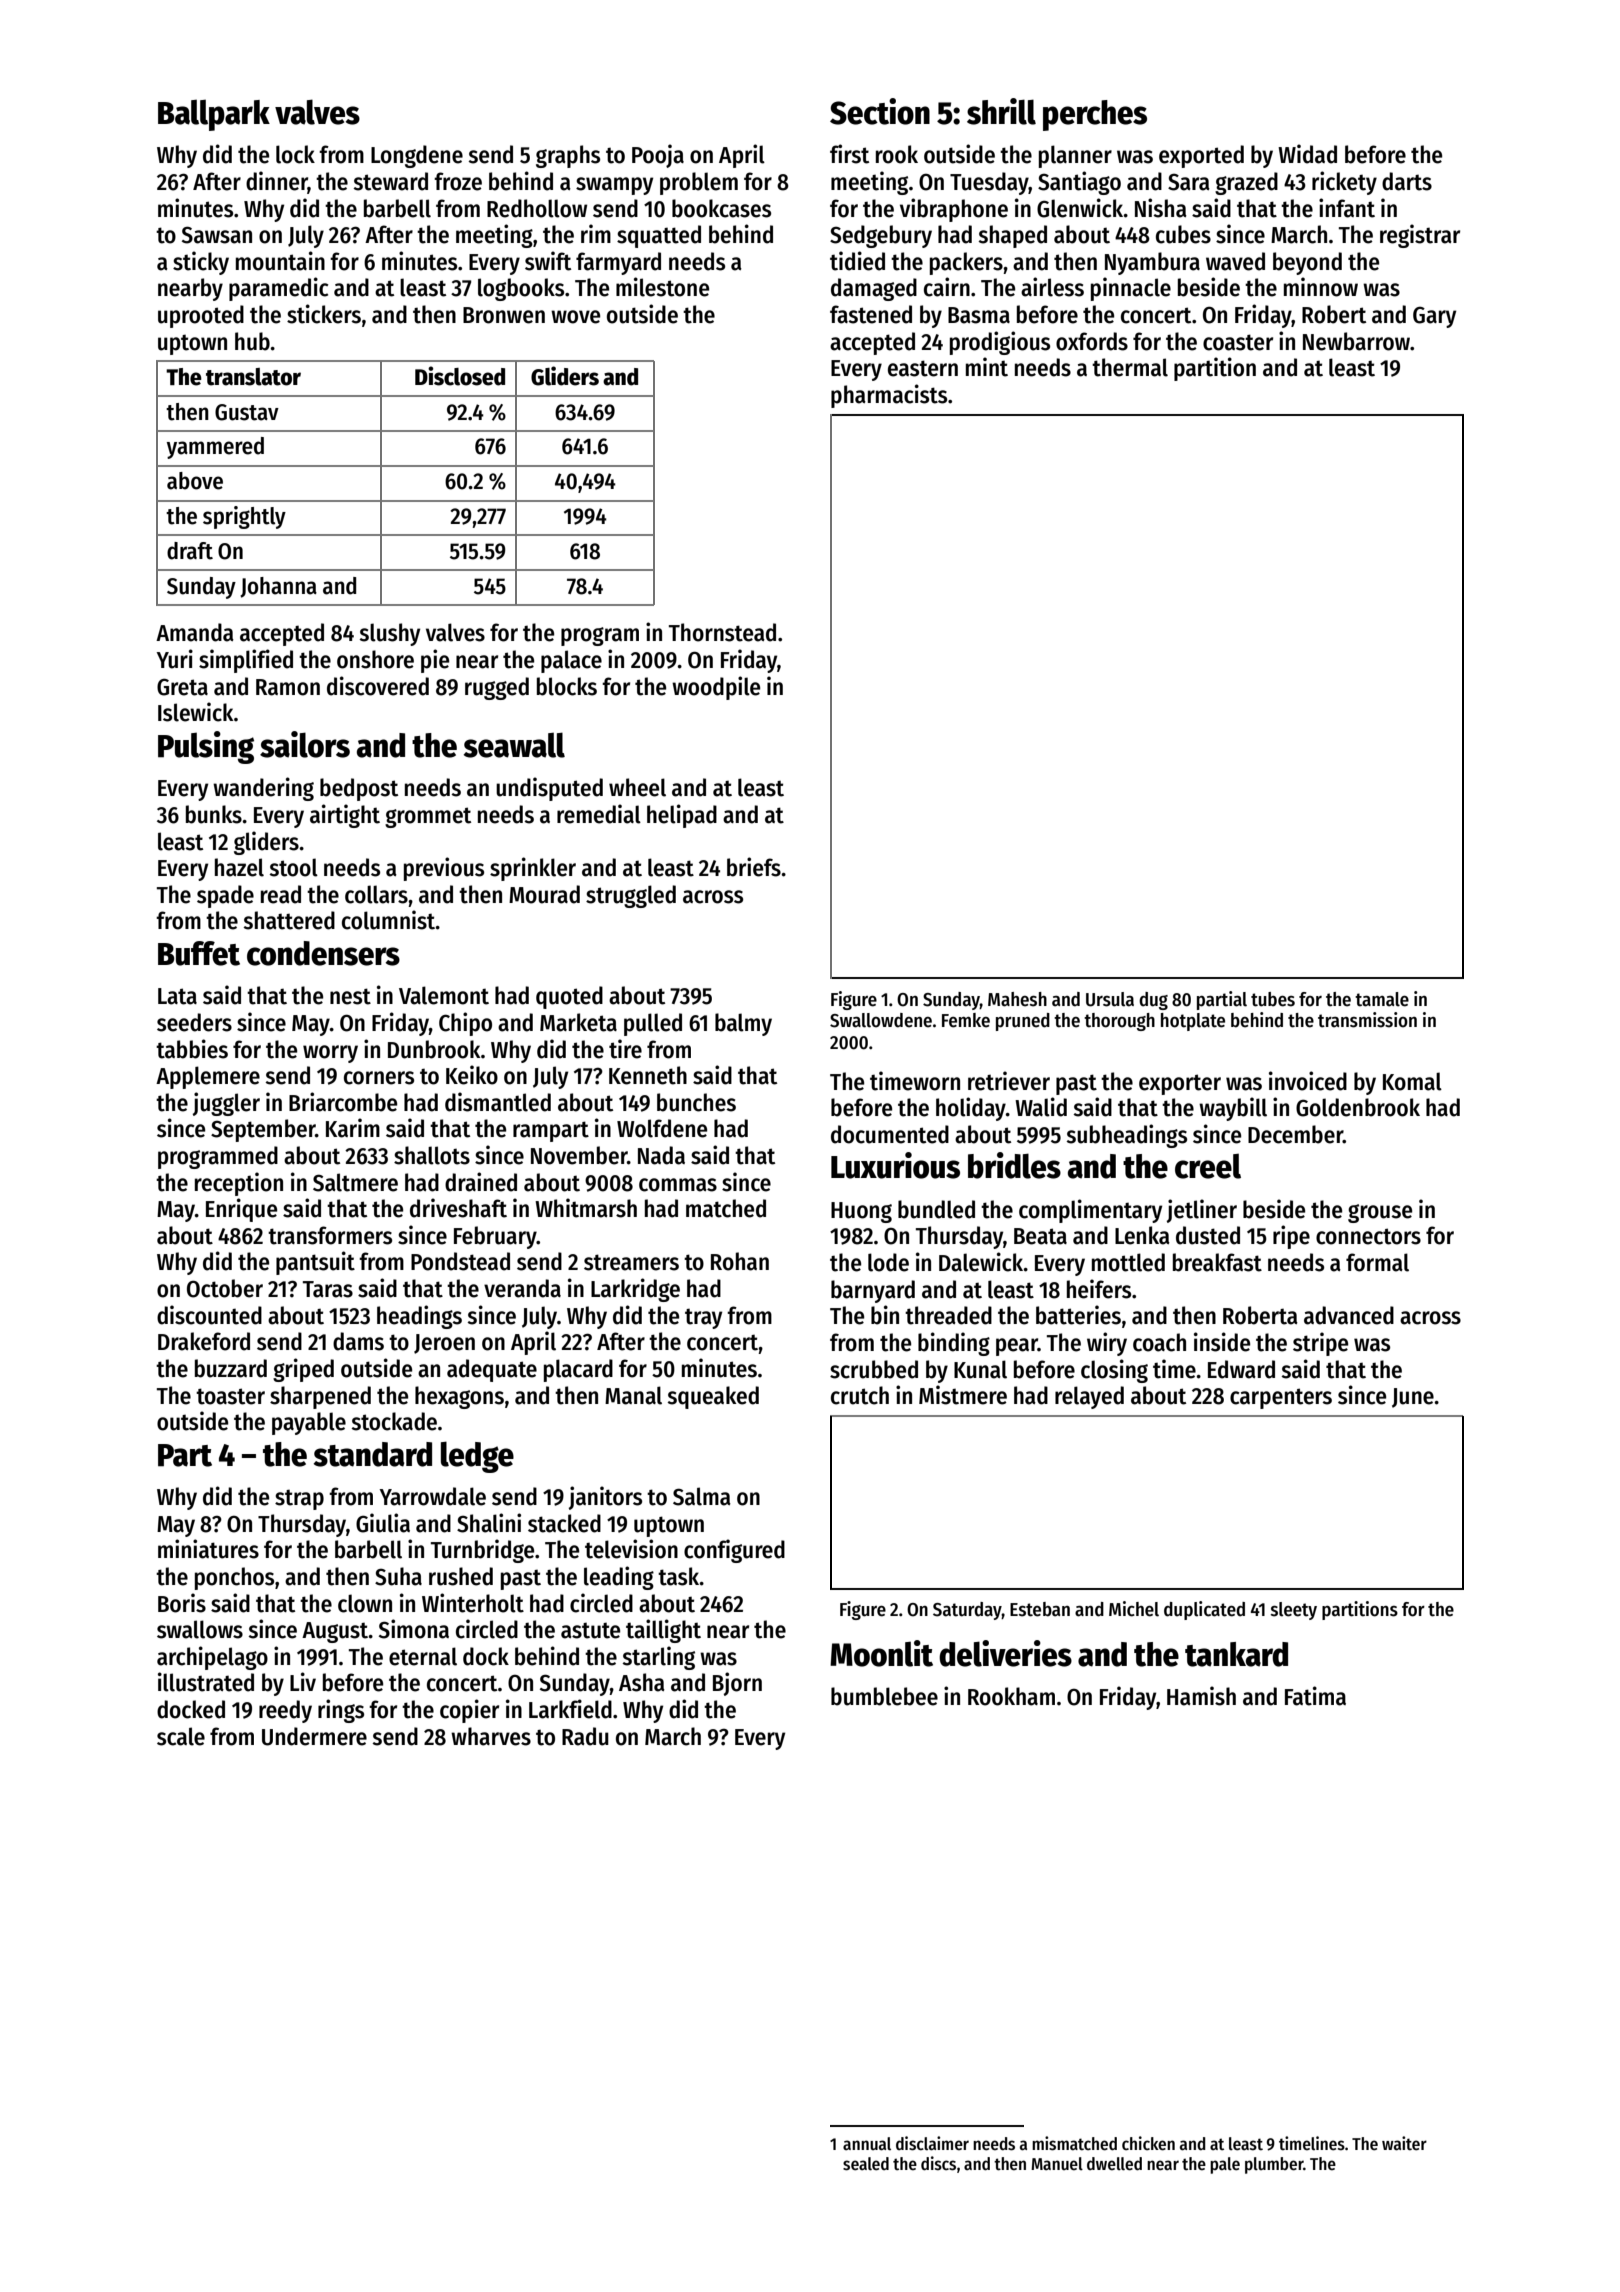 Image resolution: width=1620 pixels, height=2292 pixels. What do you see at coordinates (177, 996) in the screenshot?
I see `Lata` at bounding box center [177, 996].
